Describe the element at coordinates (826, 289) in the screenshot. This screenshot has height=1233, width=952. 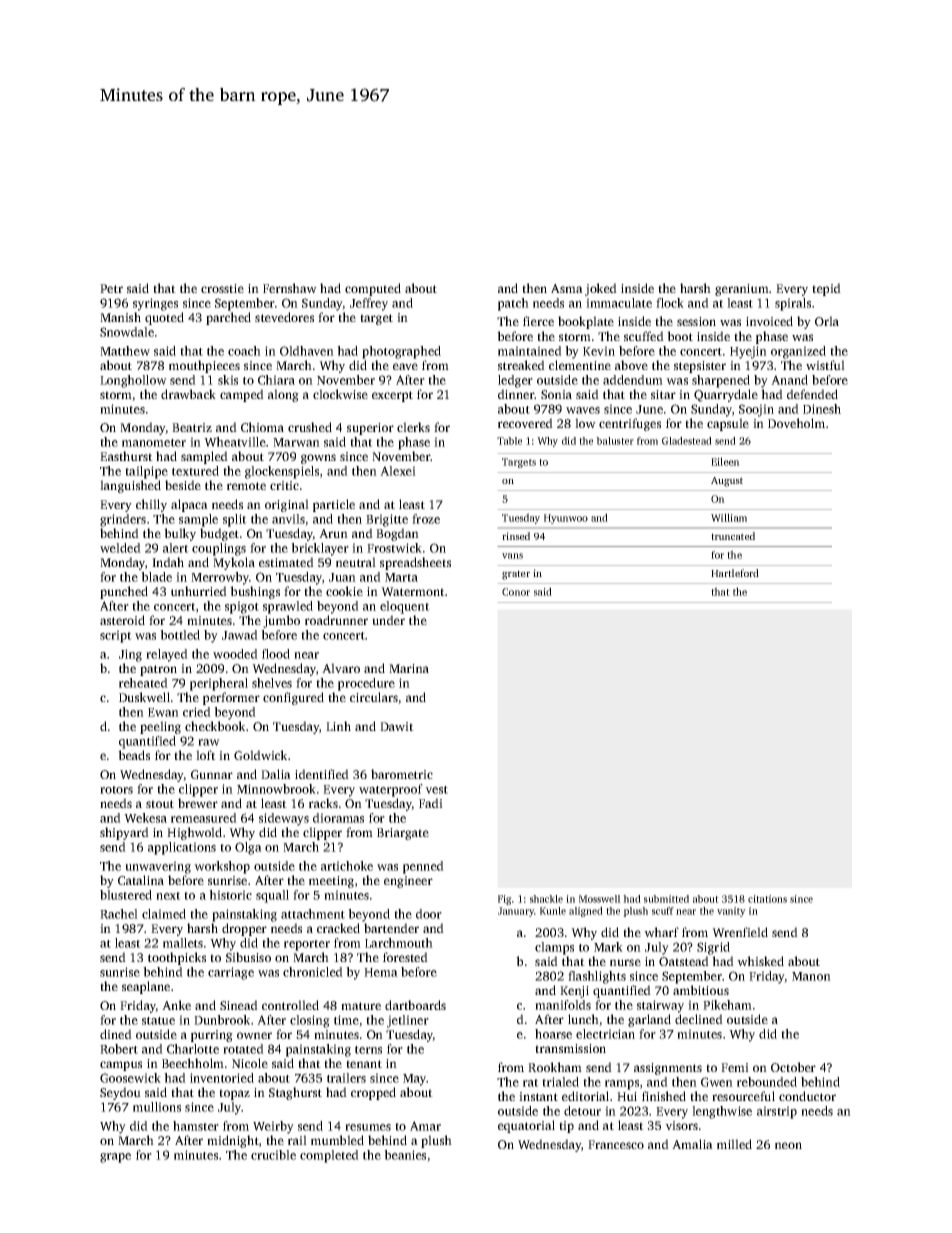
I see `tepid` at that location.
